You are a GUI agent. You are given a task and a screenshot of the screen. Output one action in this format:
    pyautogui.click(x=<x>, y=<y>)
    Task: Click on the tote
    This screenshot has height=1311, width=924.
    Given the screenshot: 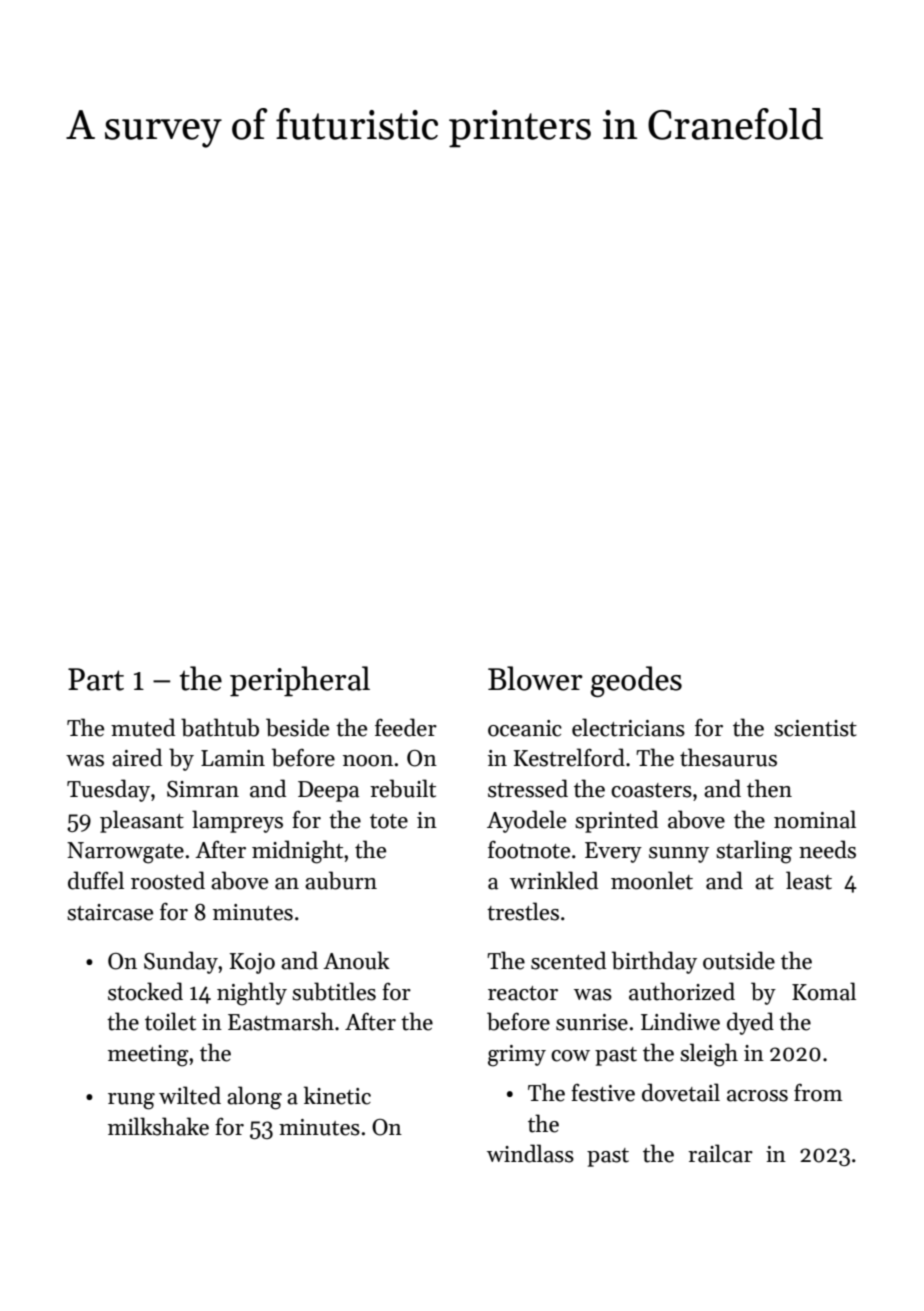 What is the action you would take?
    pyautogui.click(x=389, y=821)
